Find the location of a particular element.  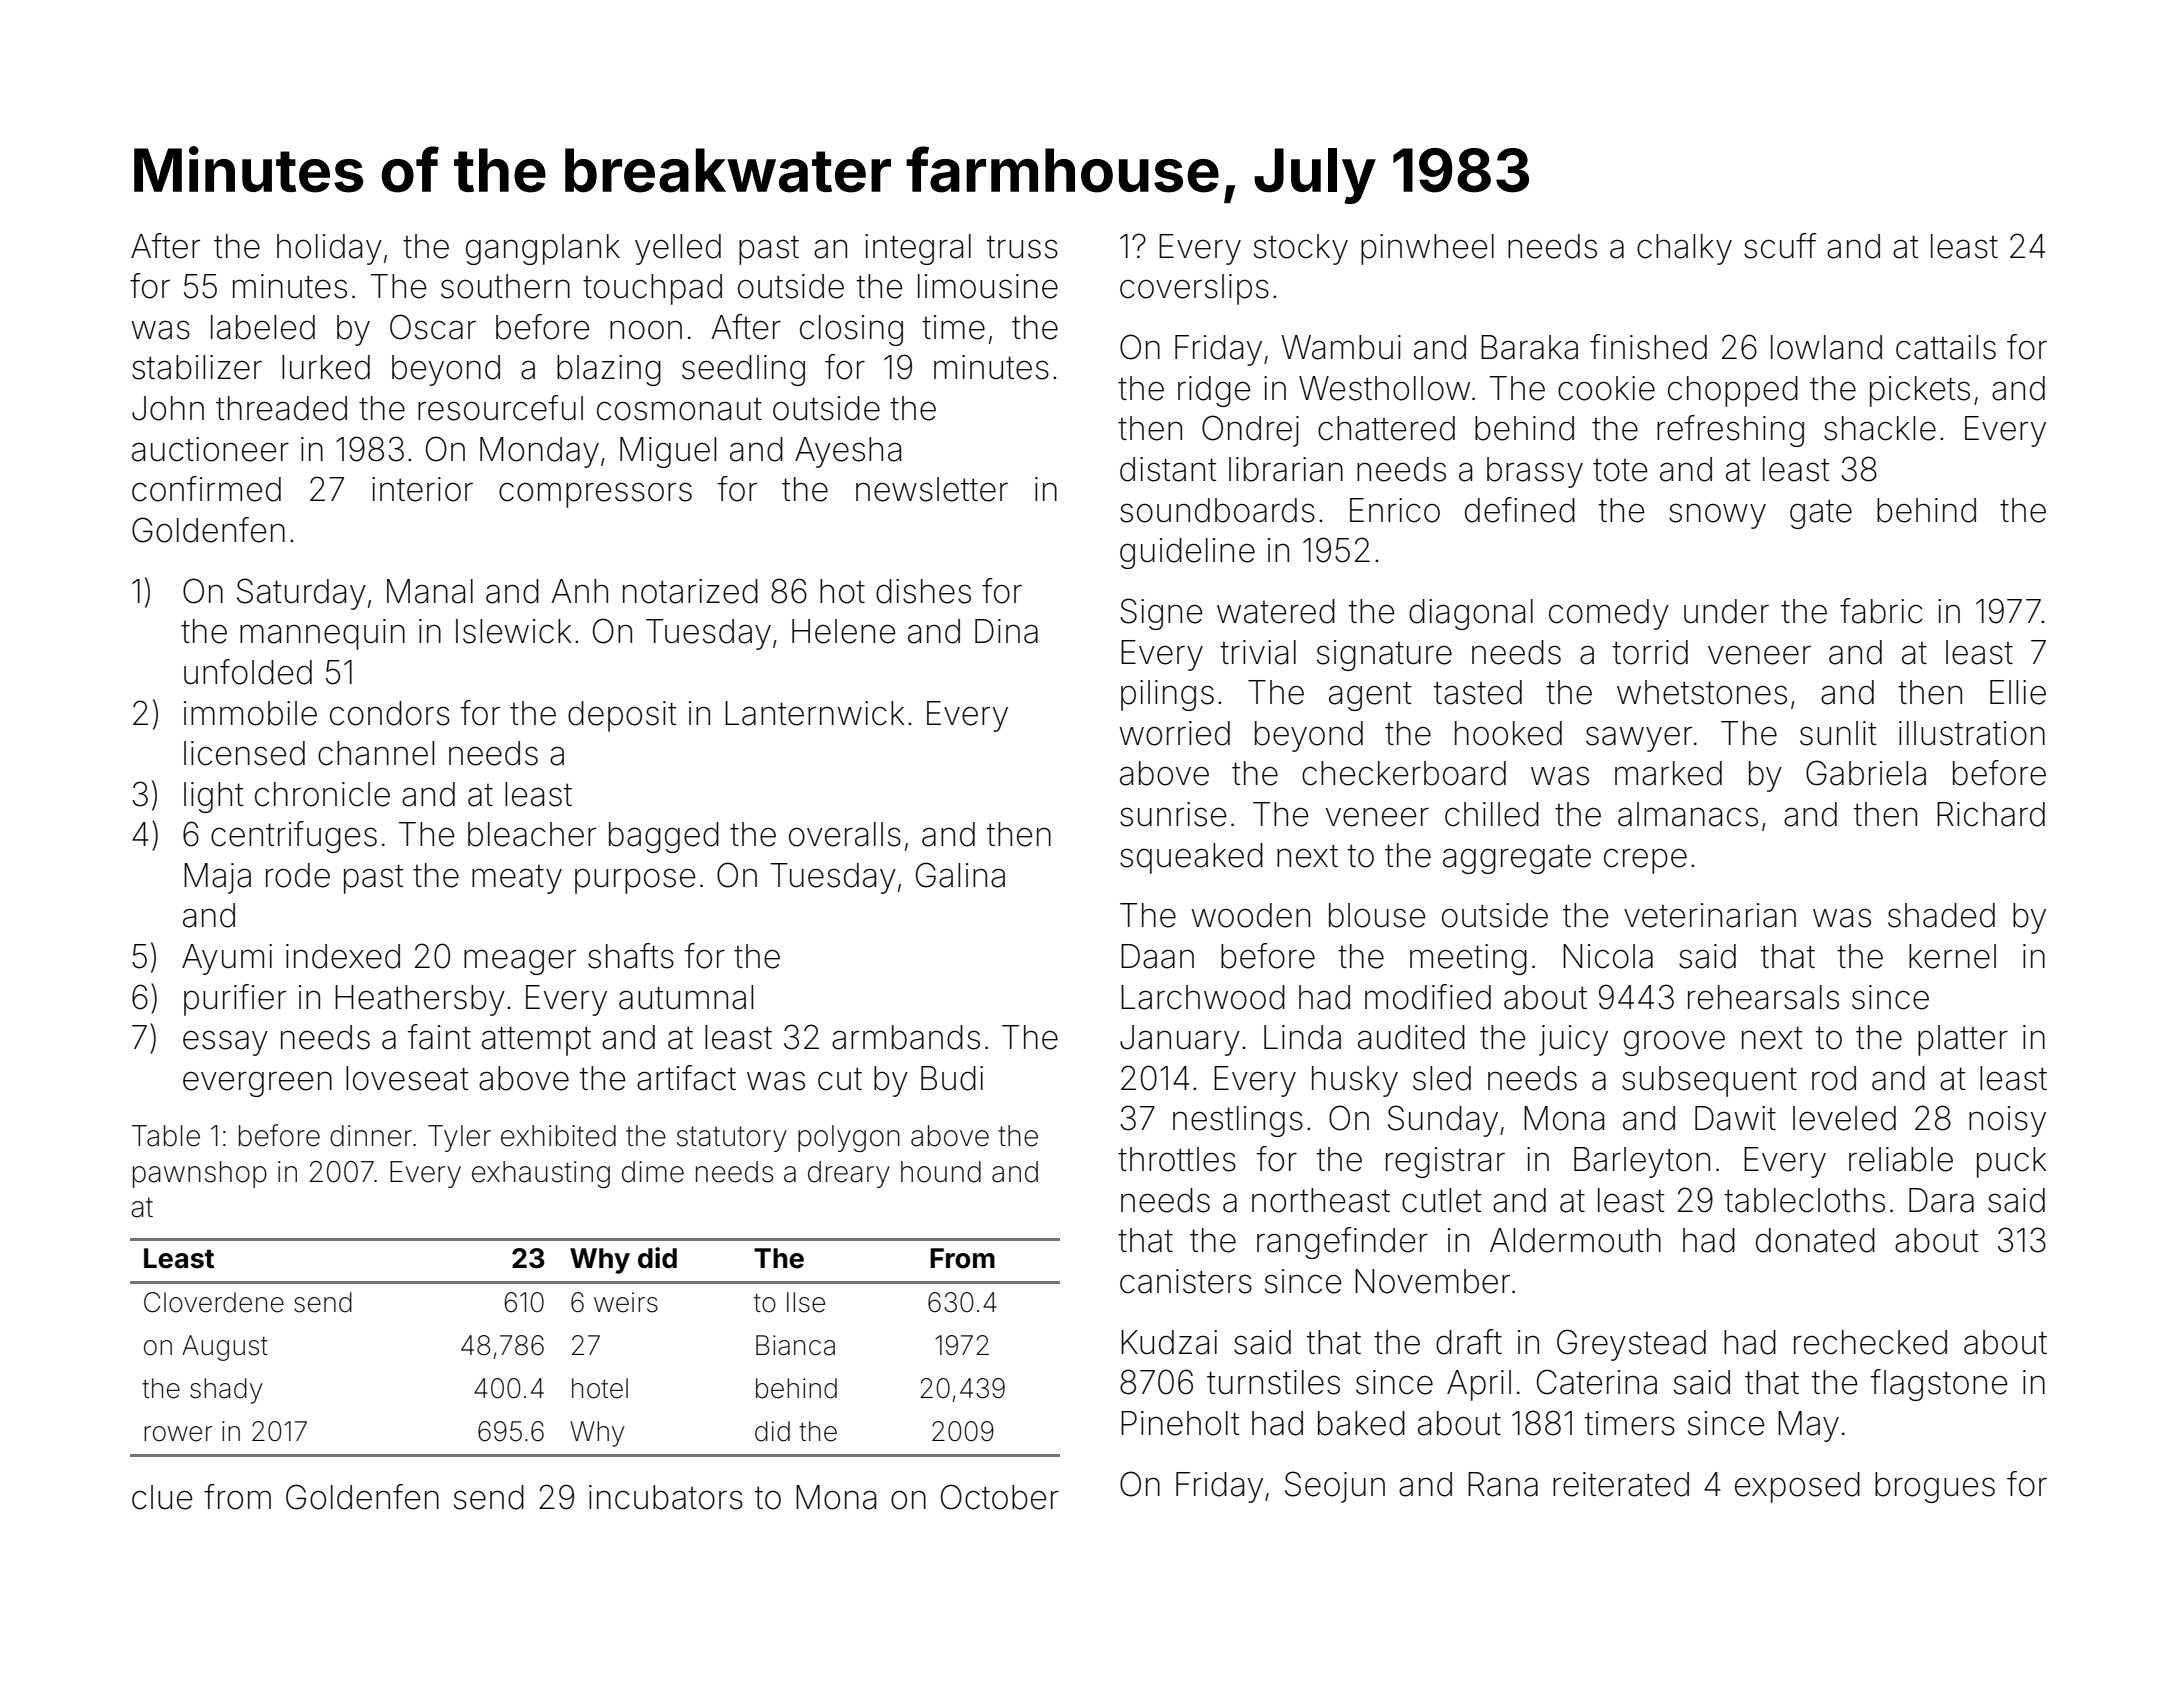

autumnal is located at coordinates (686, 997).
